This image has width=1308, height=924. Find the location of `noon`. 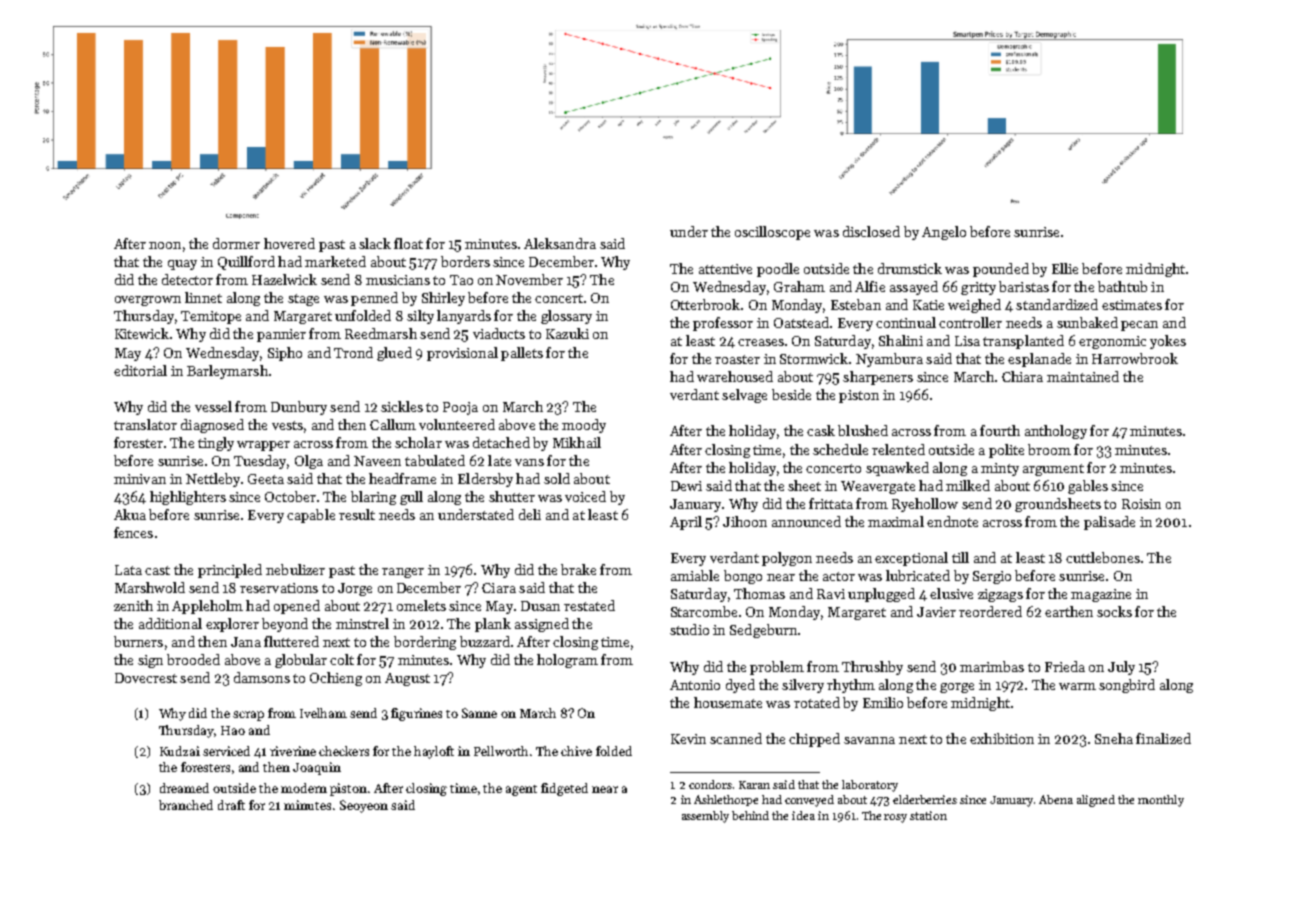

noon is located at coordinates (165, 245).
